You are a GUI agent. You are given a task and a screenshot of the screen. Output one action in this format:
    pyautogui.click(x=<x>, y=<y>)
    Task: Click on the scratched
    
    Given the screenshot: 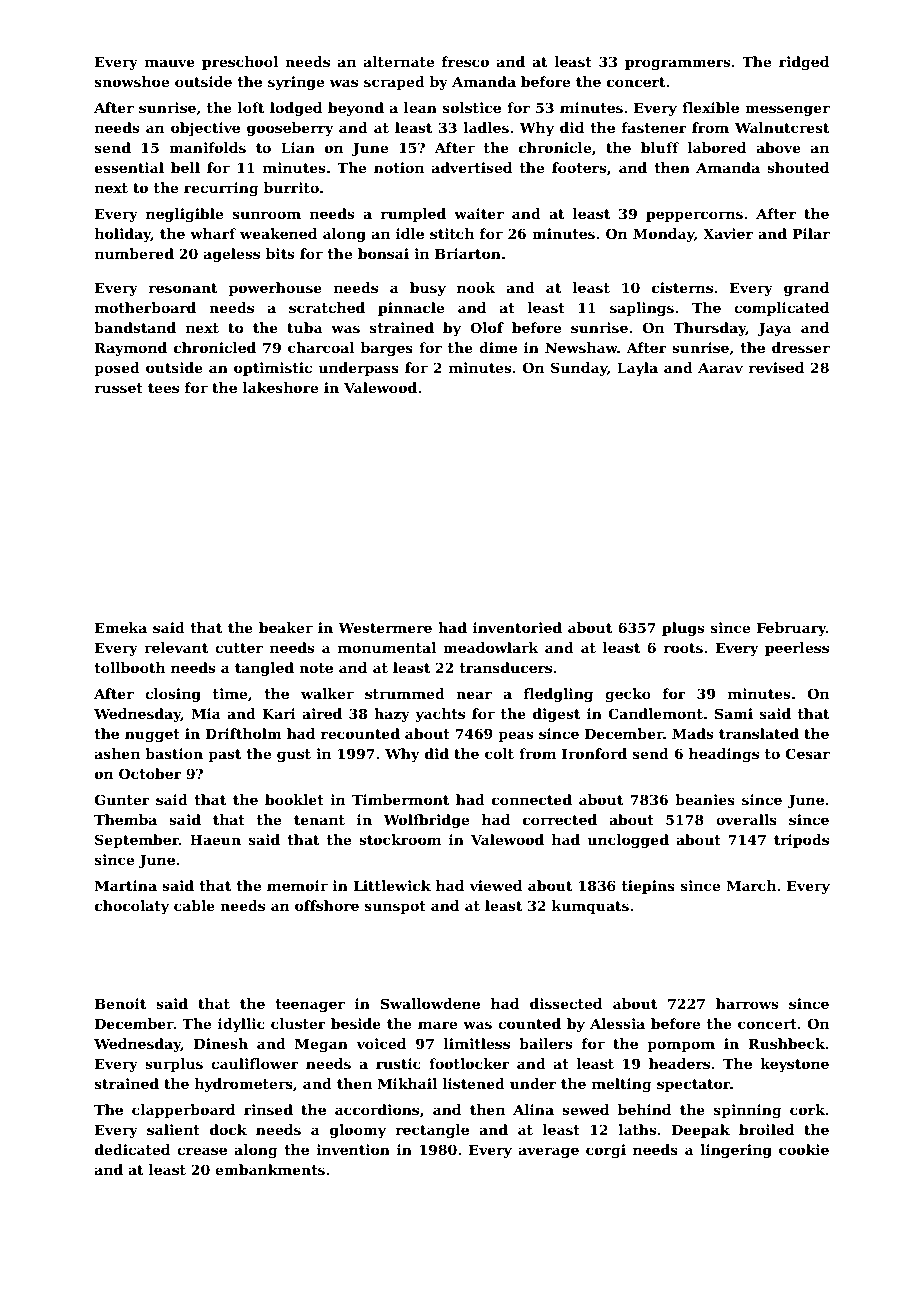 What is the action you would take?
    pyautogui.click(x=327, y=307)
